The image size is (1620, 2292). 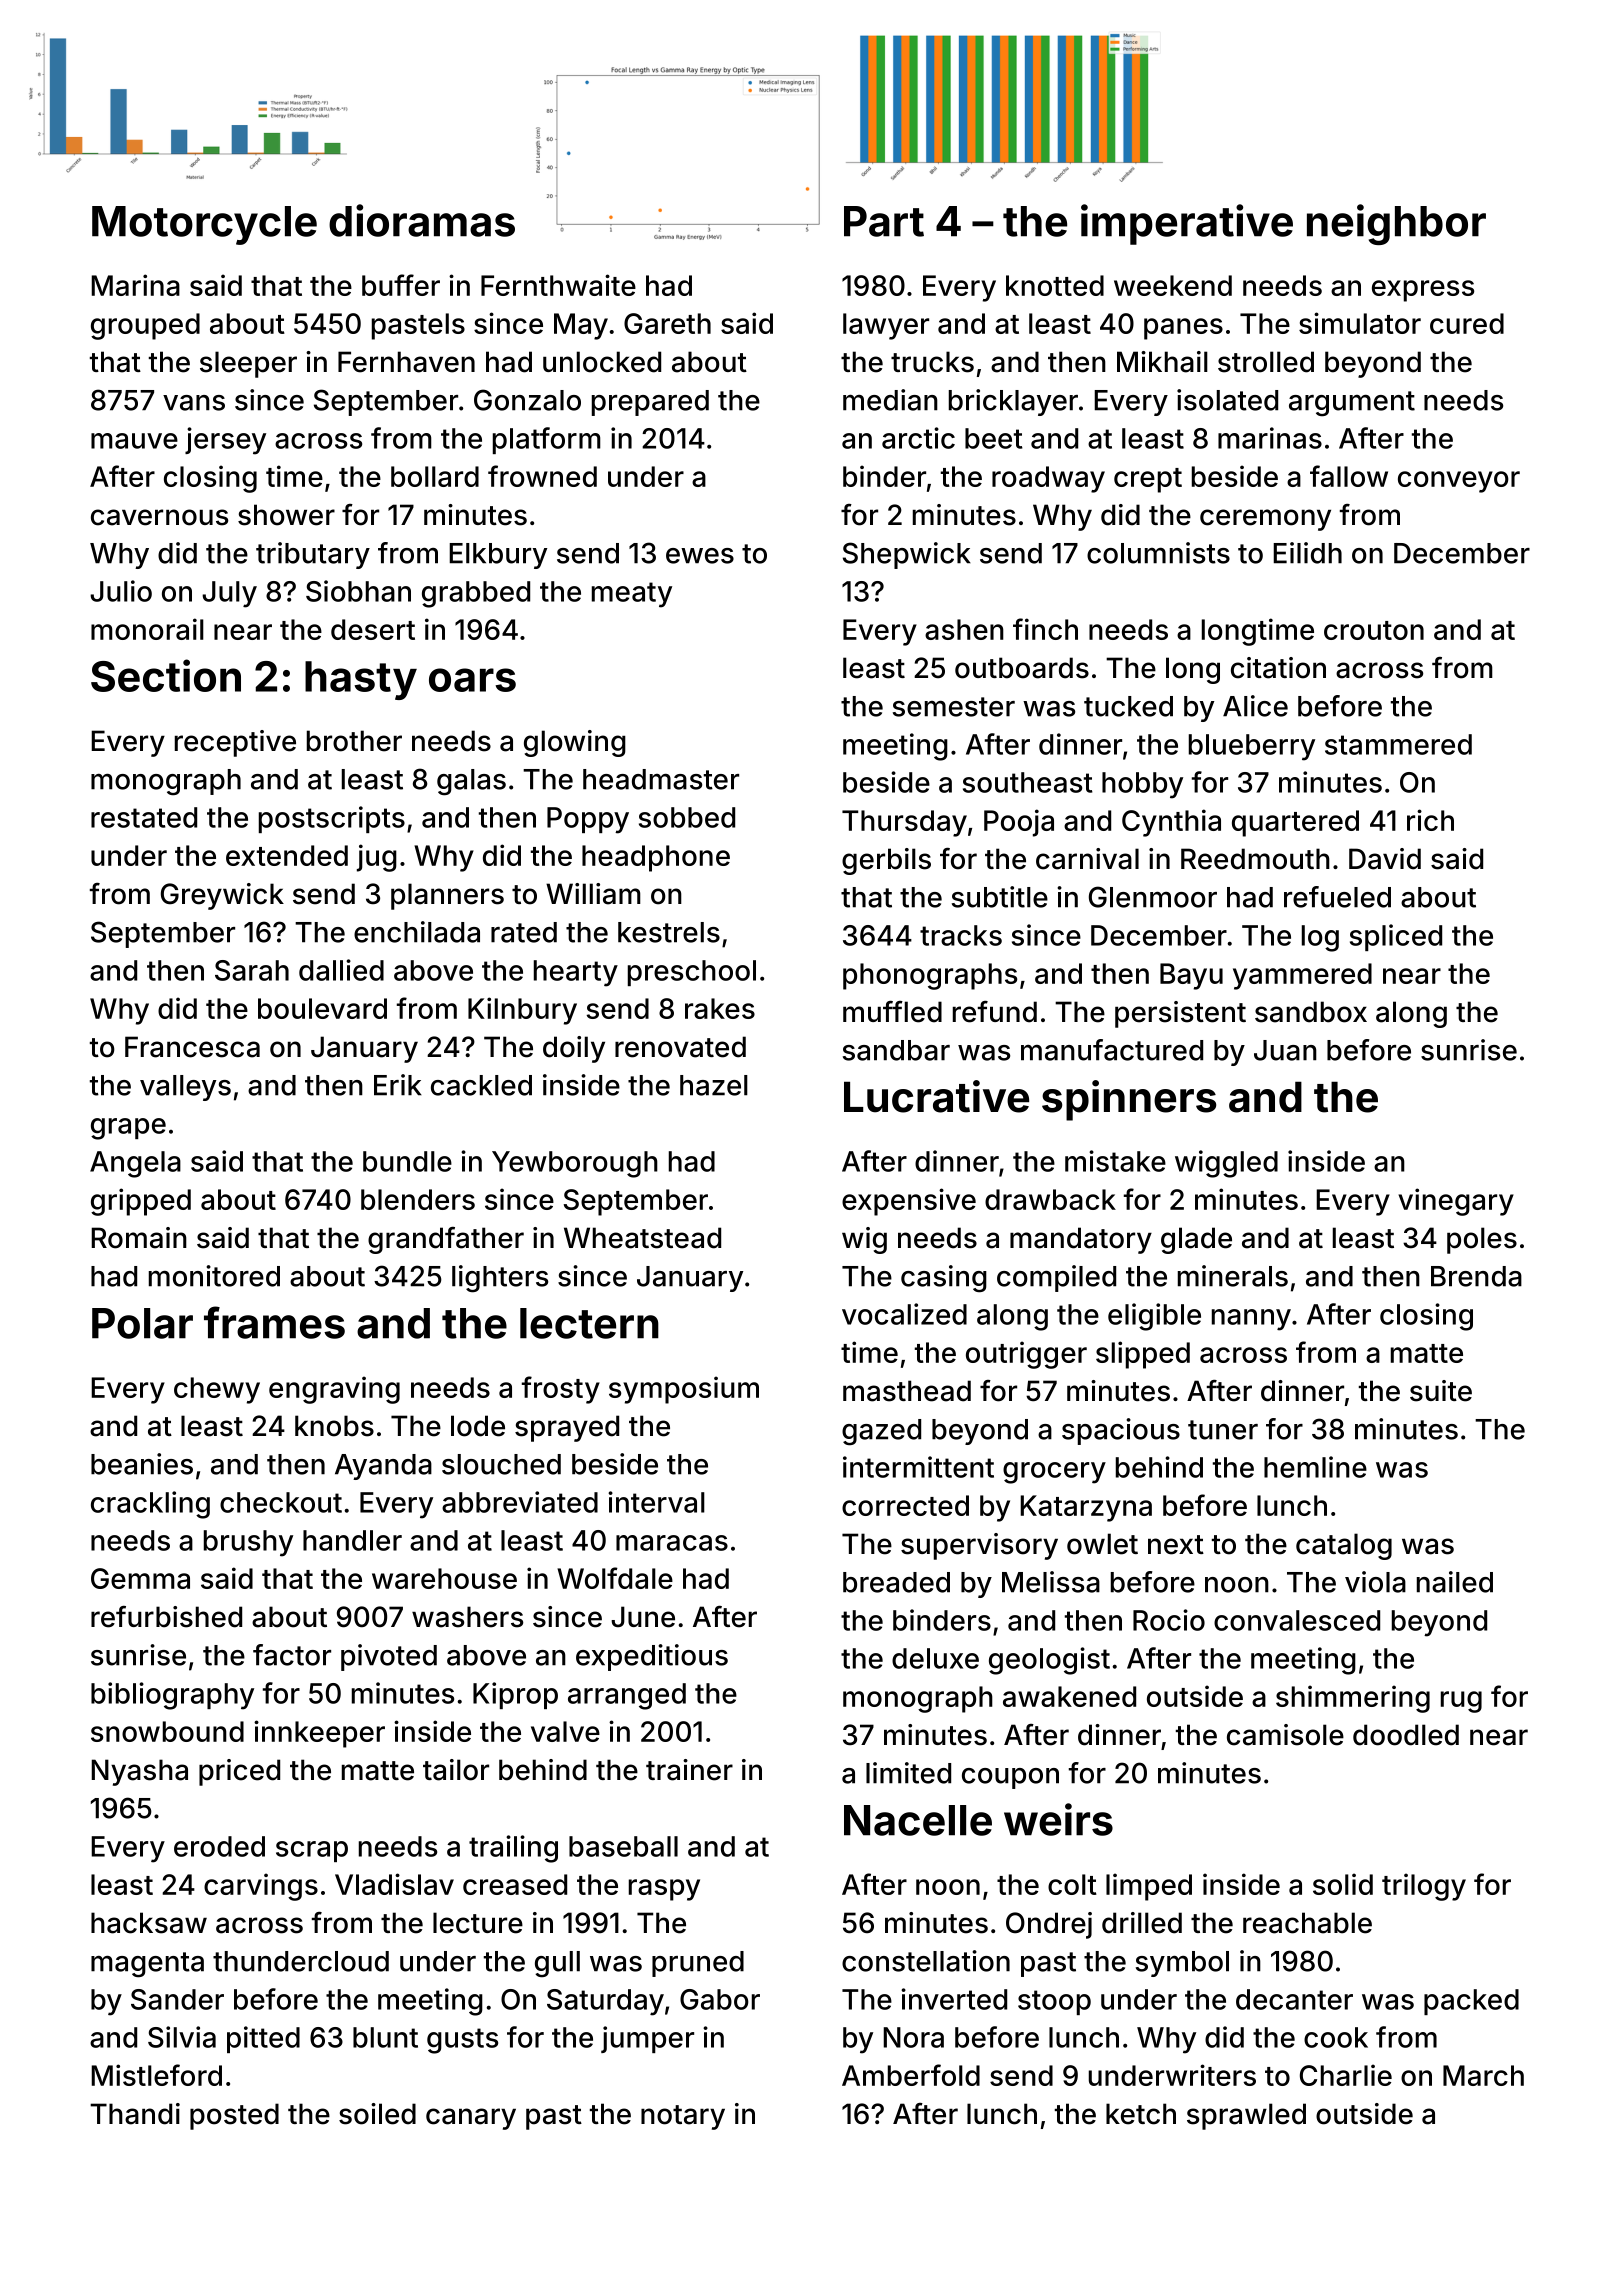 I want to click on Romain, so click(x=139, y=1238).
